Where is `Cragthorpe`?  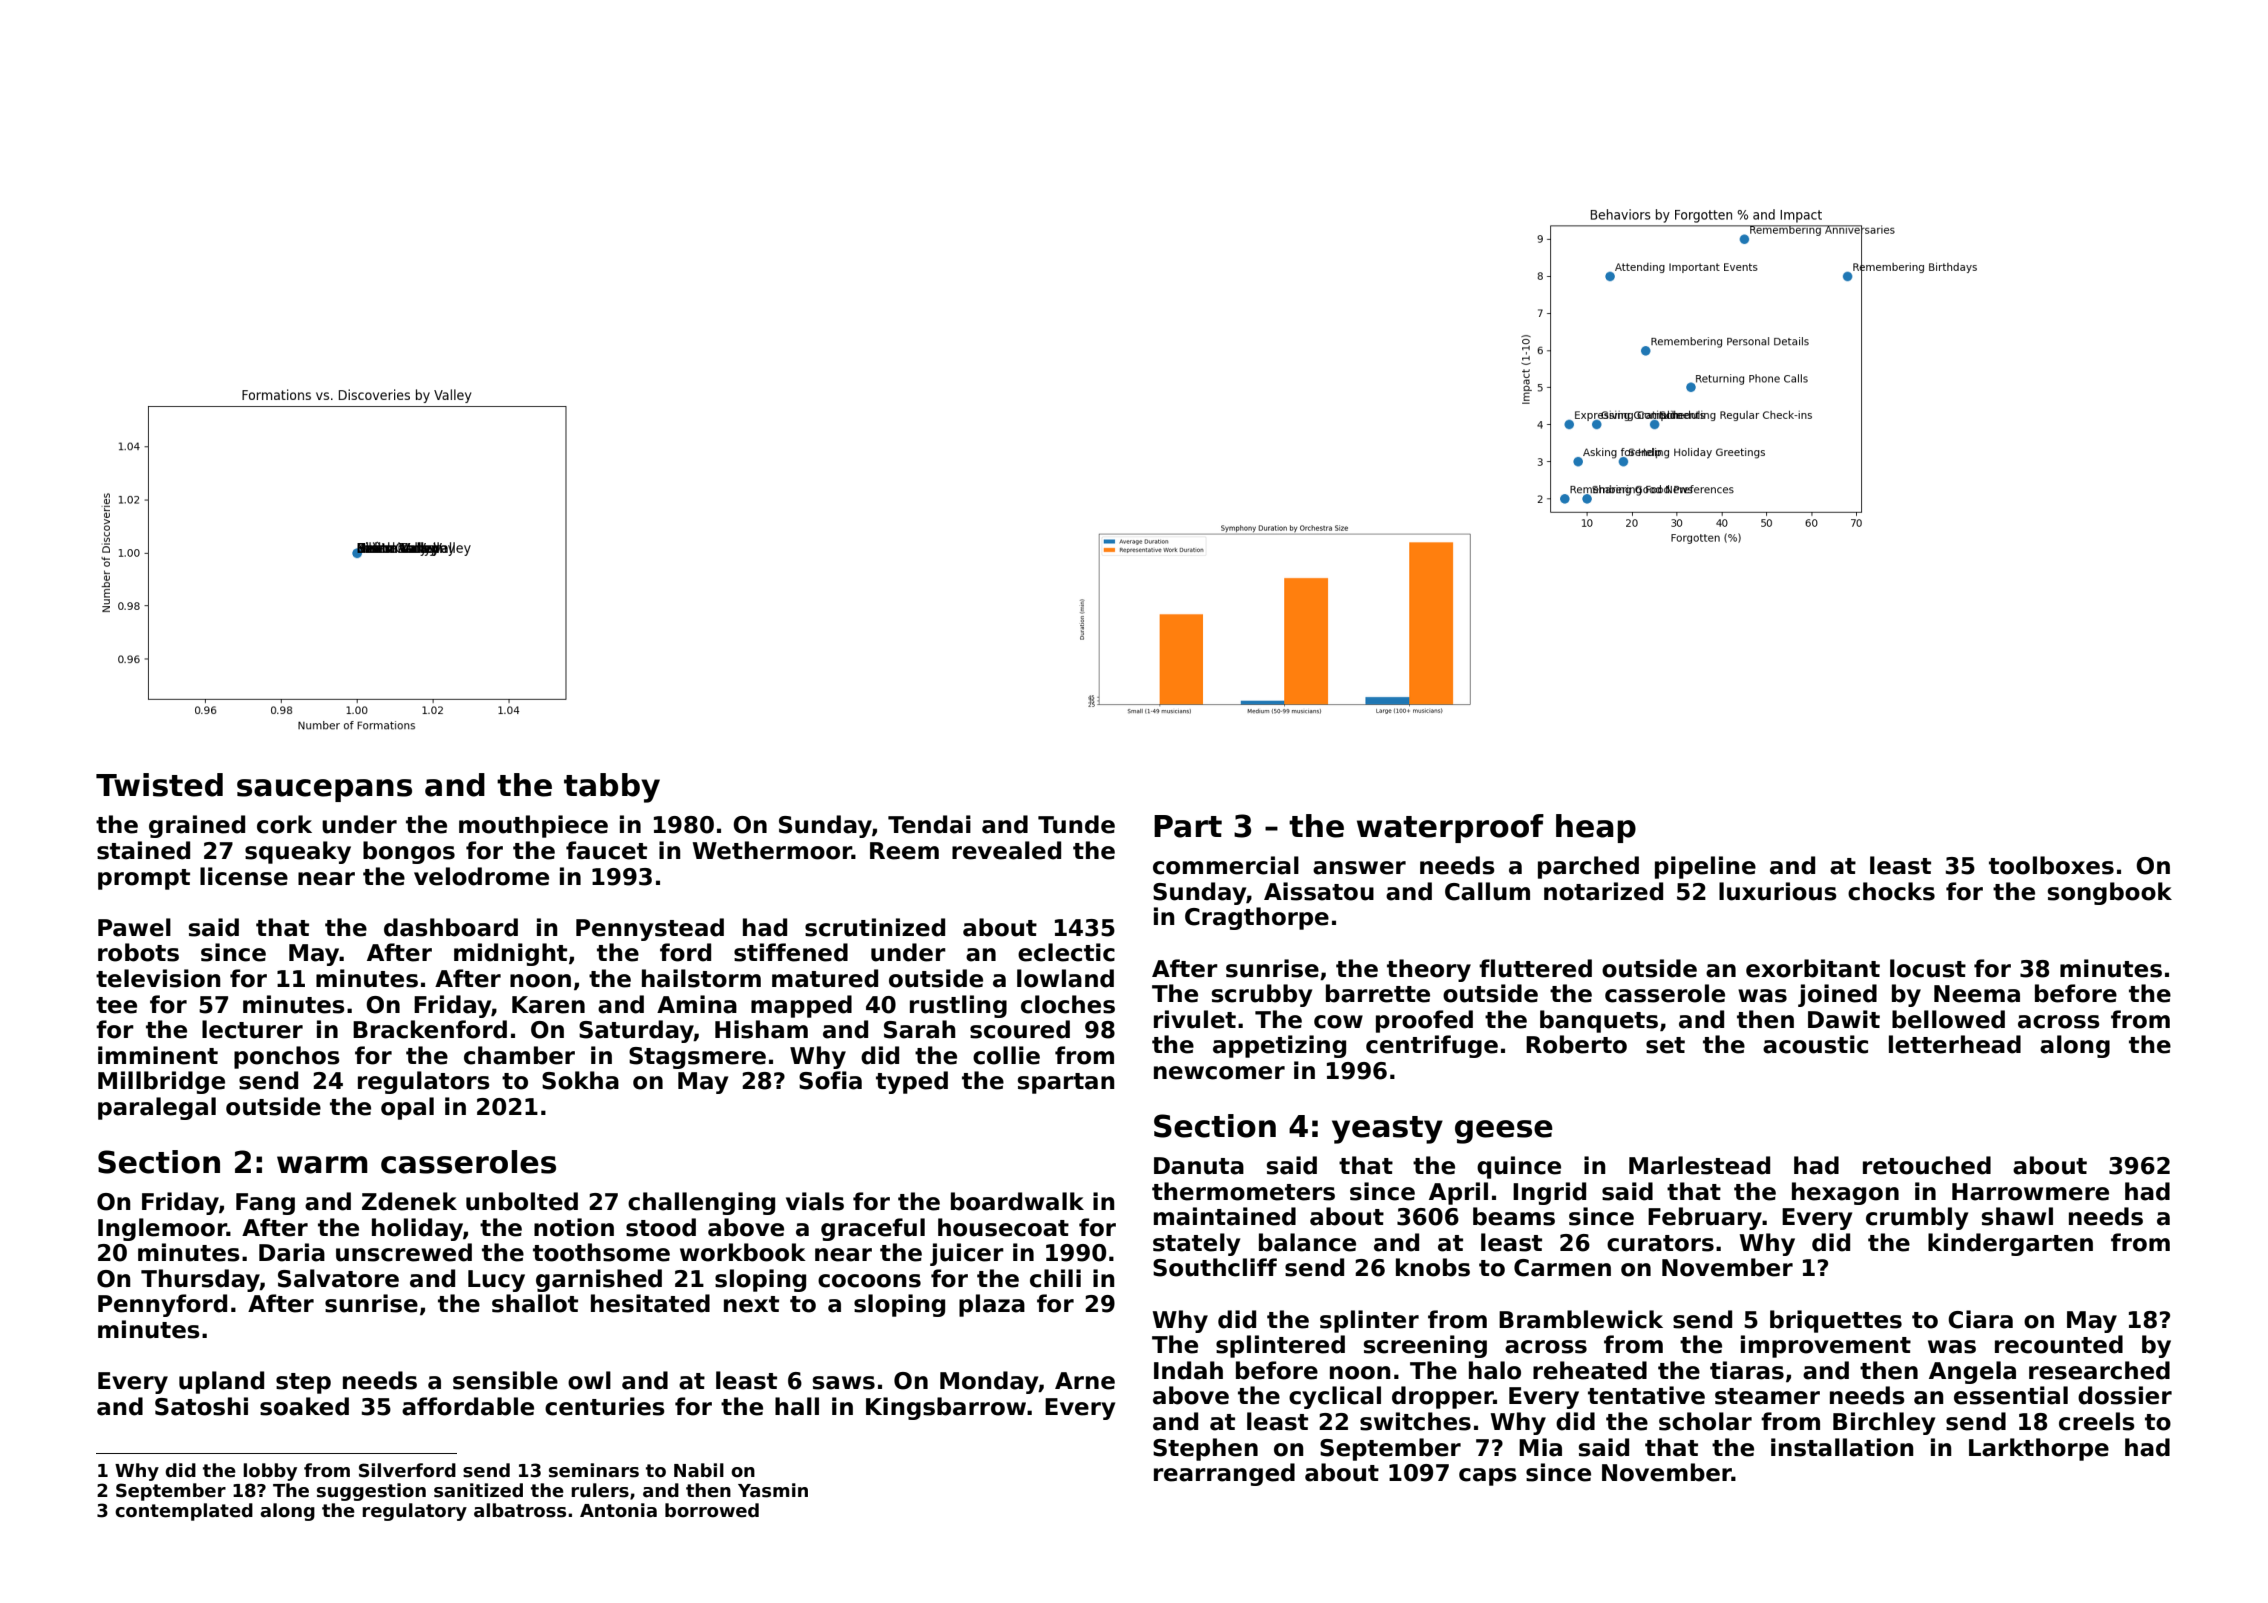
Cragthorpe is located at coordinates (1257, 918).
